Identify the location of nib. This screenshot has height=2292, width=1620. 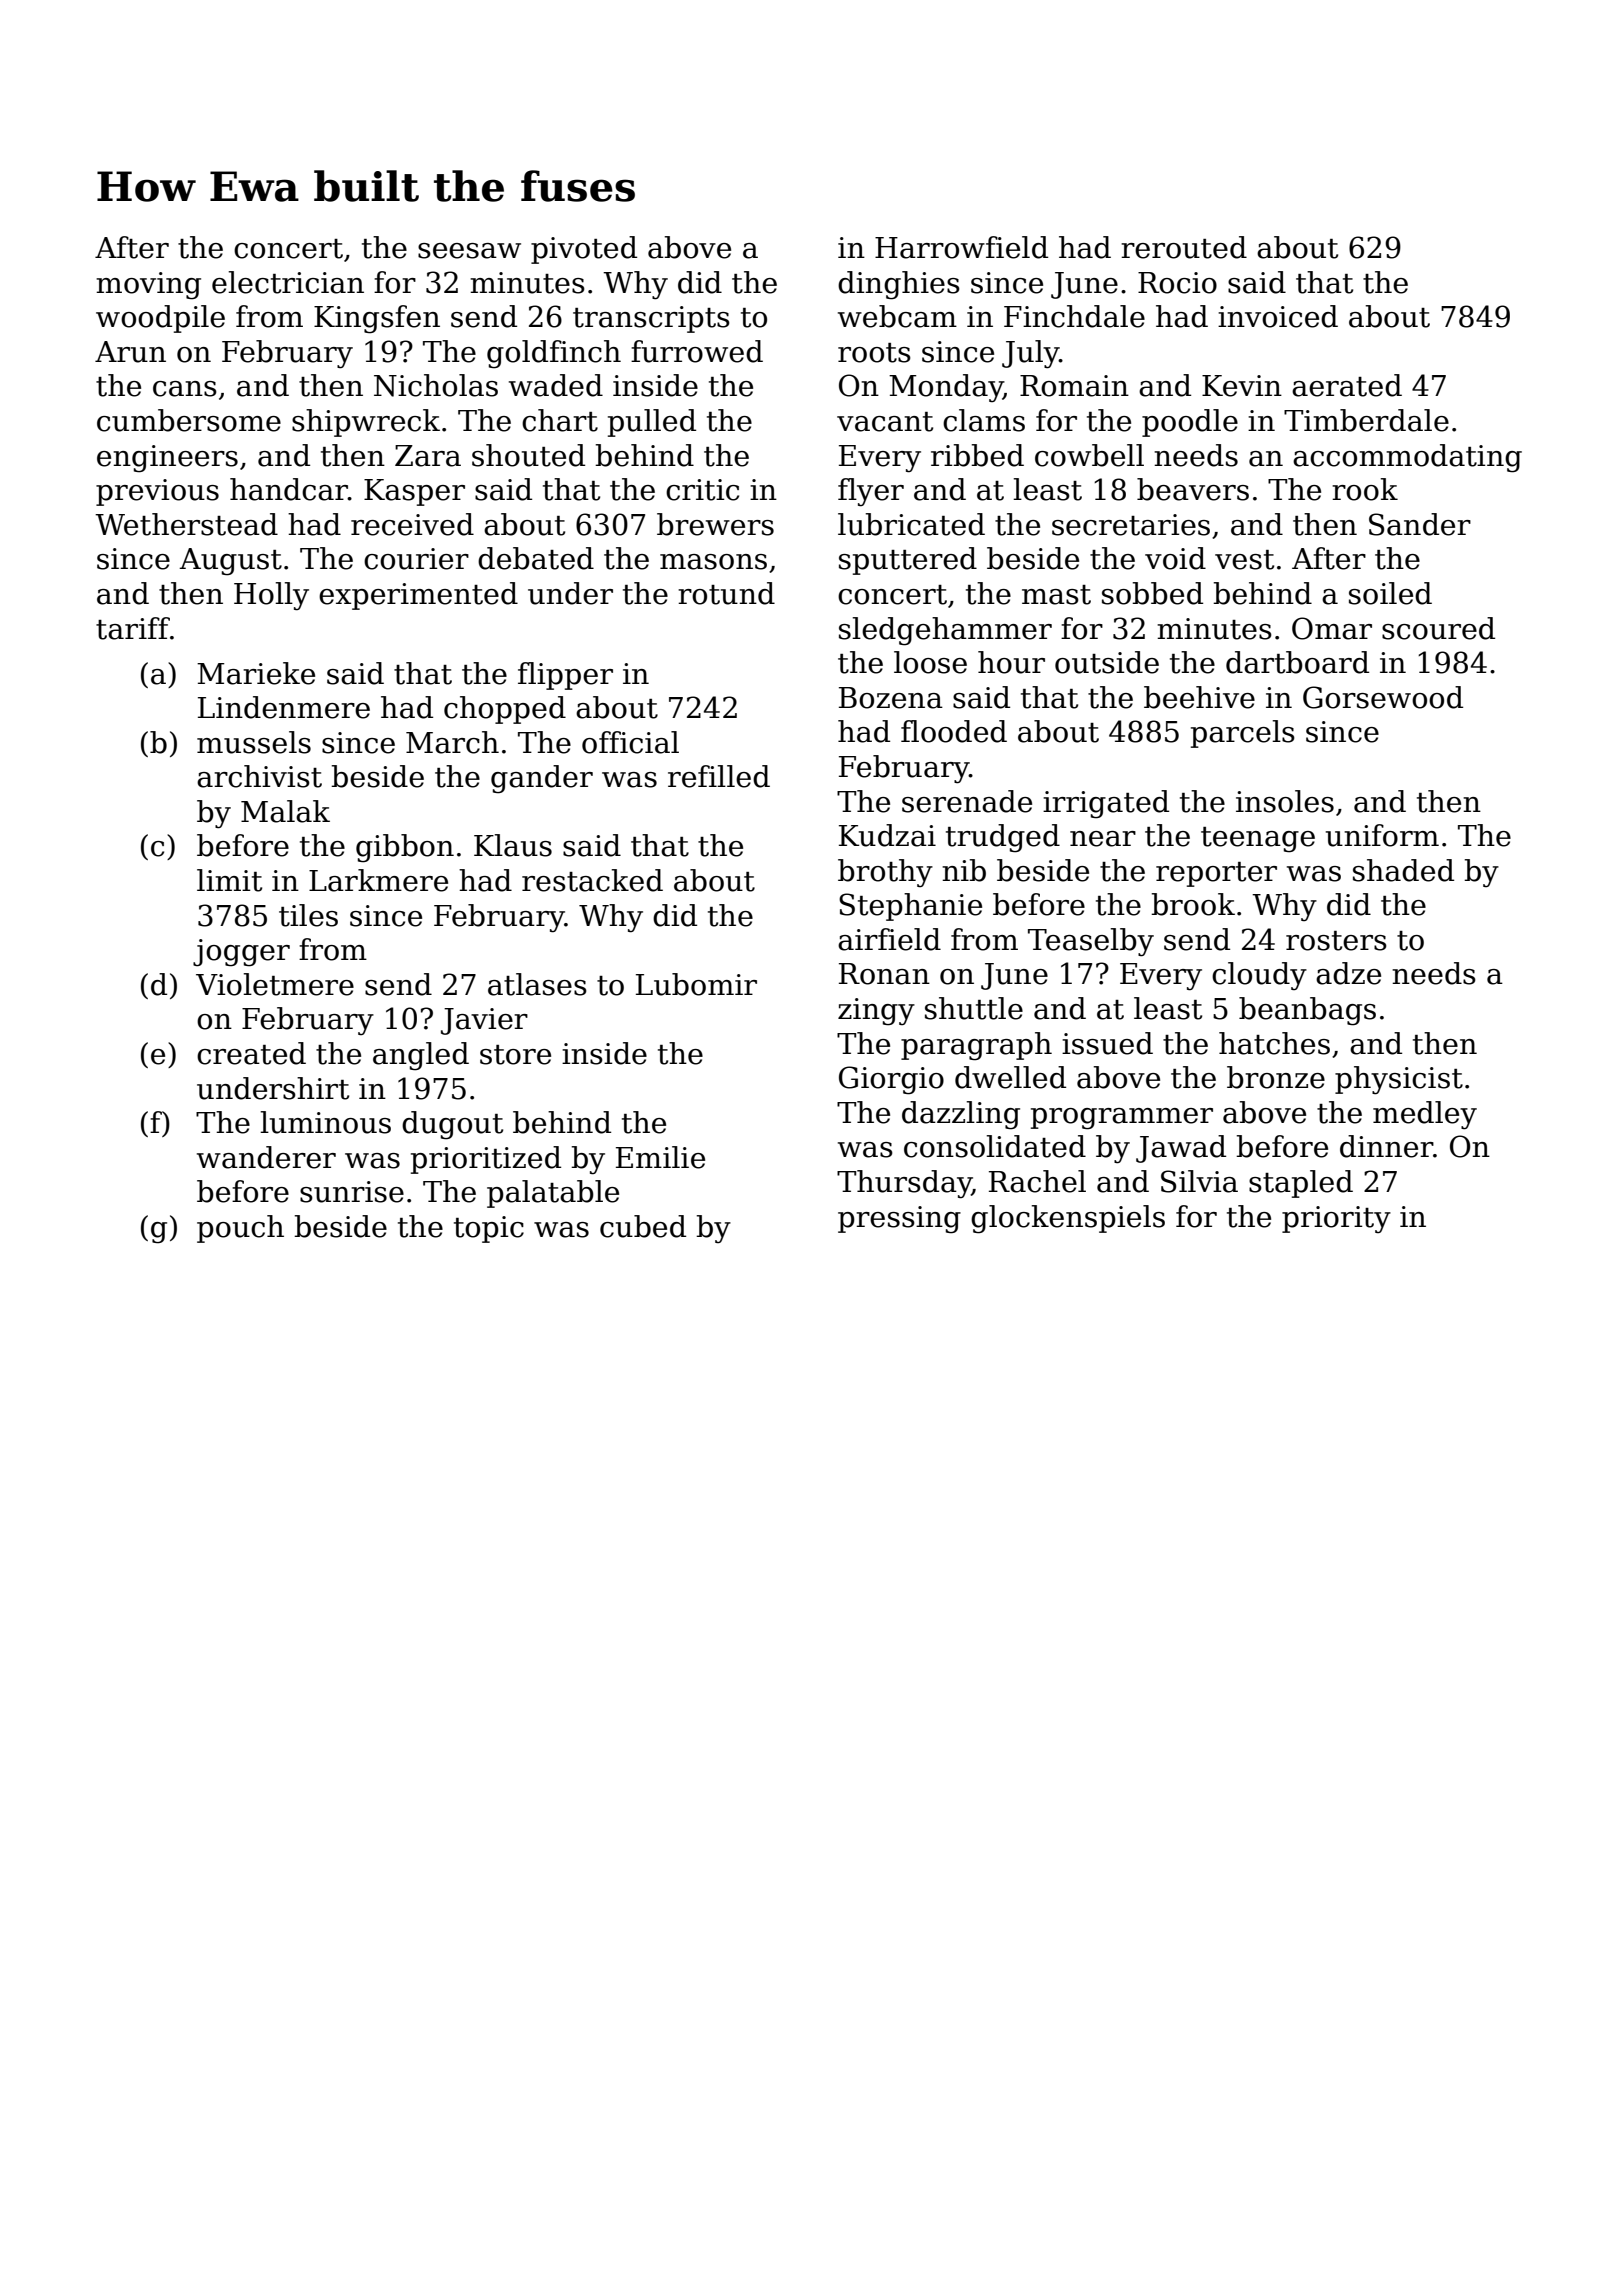
(964, 870).
